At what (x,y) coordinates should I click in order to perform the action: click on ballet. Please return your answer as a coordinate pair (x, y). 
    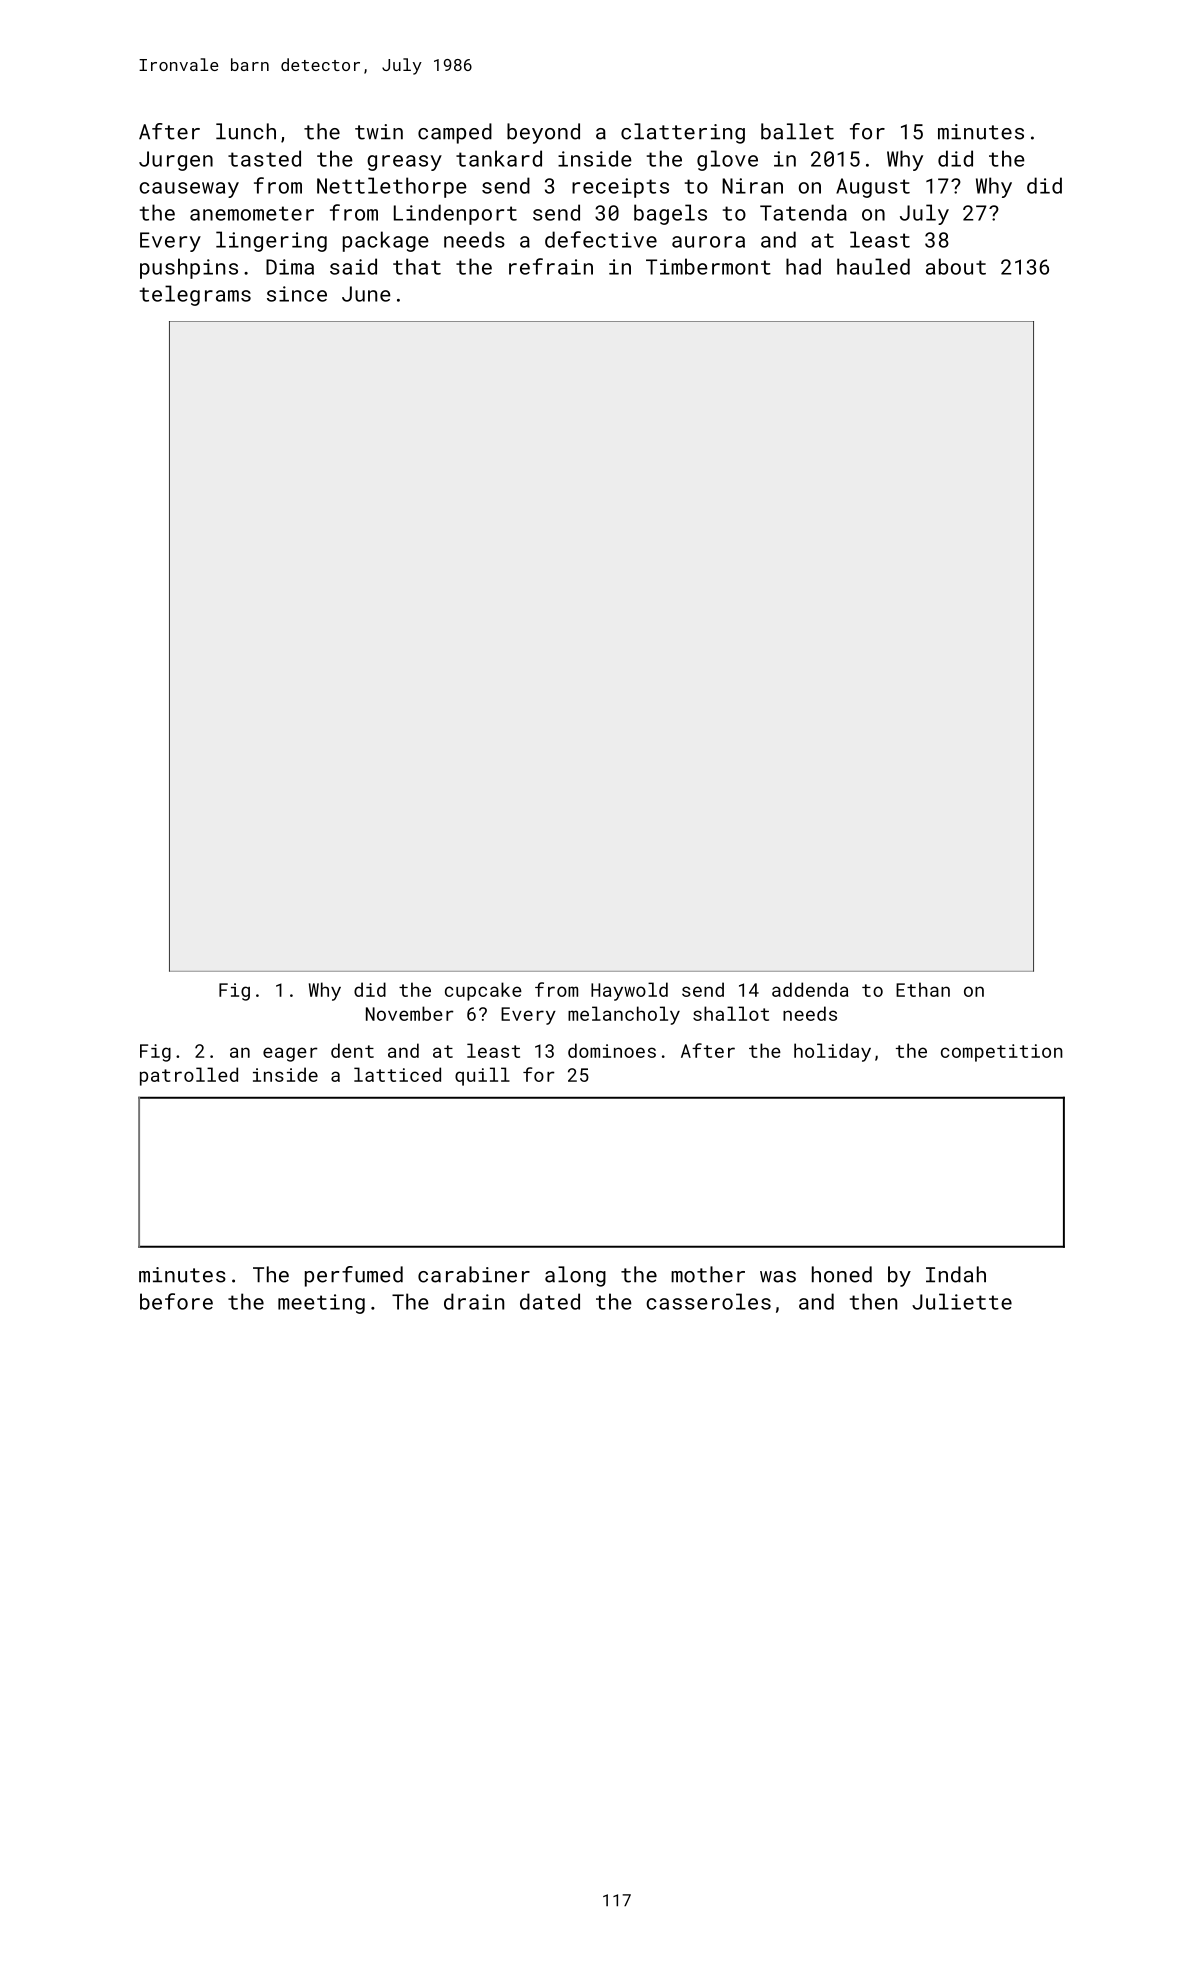
    Looking at the image, I should click on (797, 131).
